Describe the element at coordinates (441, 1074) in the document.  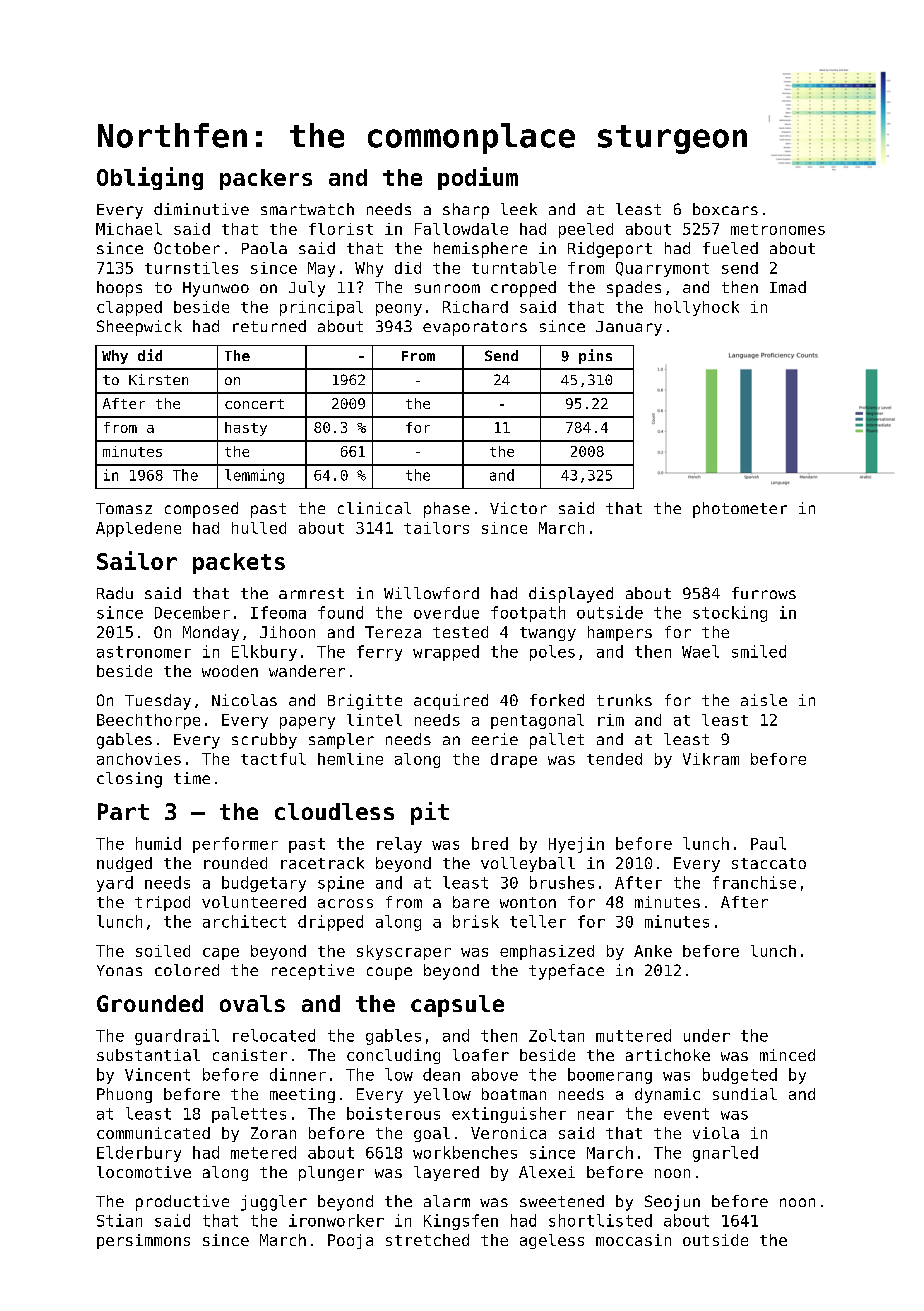
I see `dean` at that location.
